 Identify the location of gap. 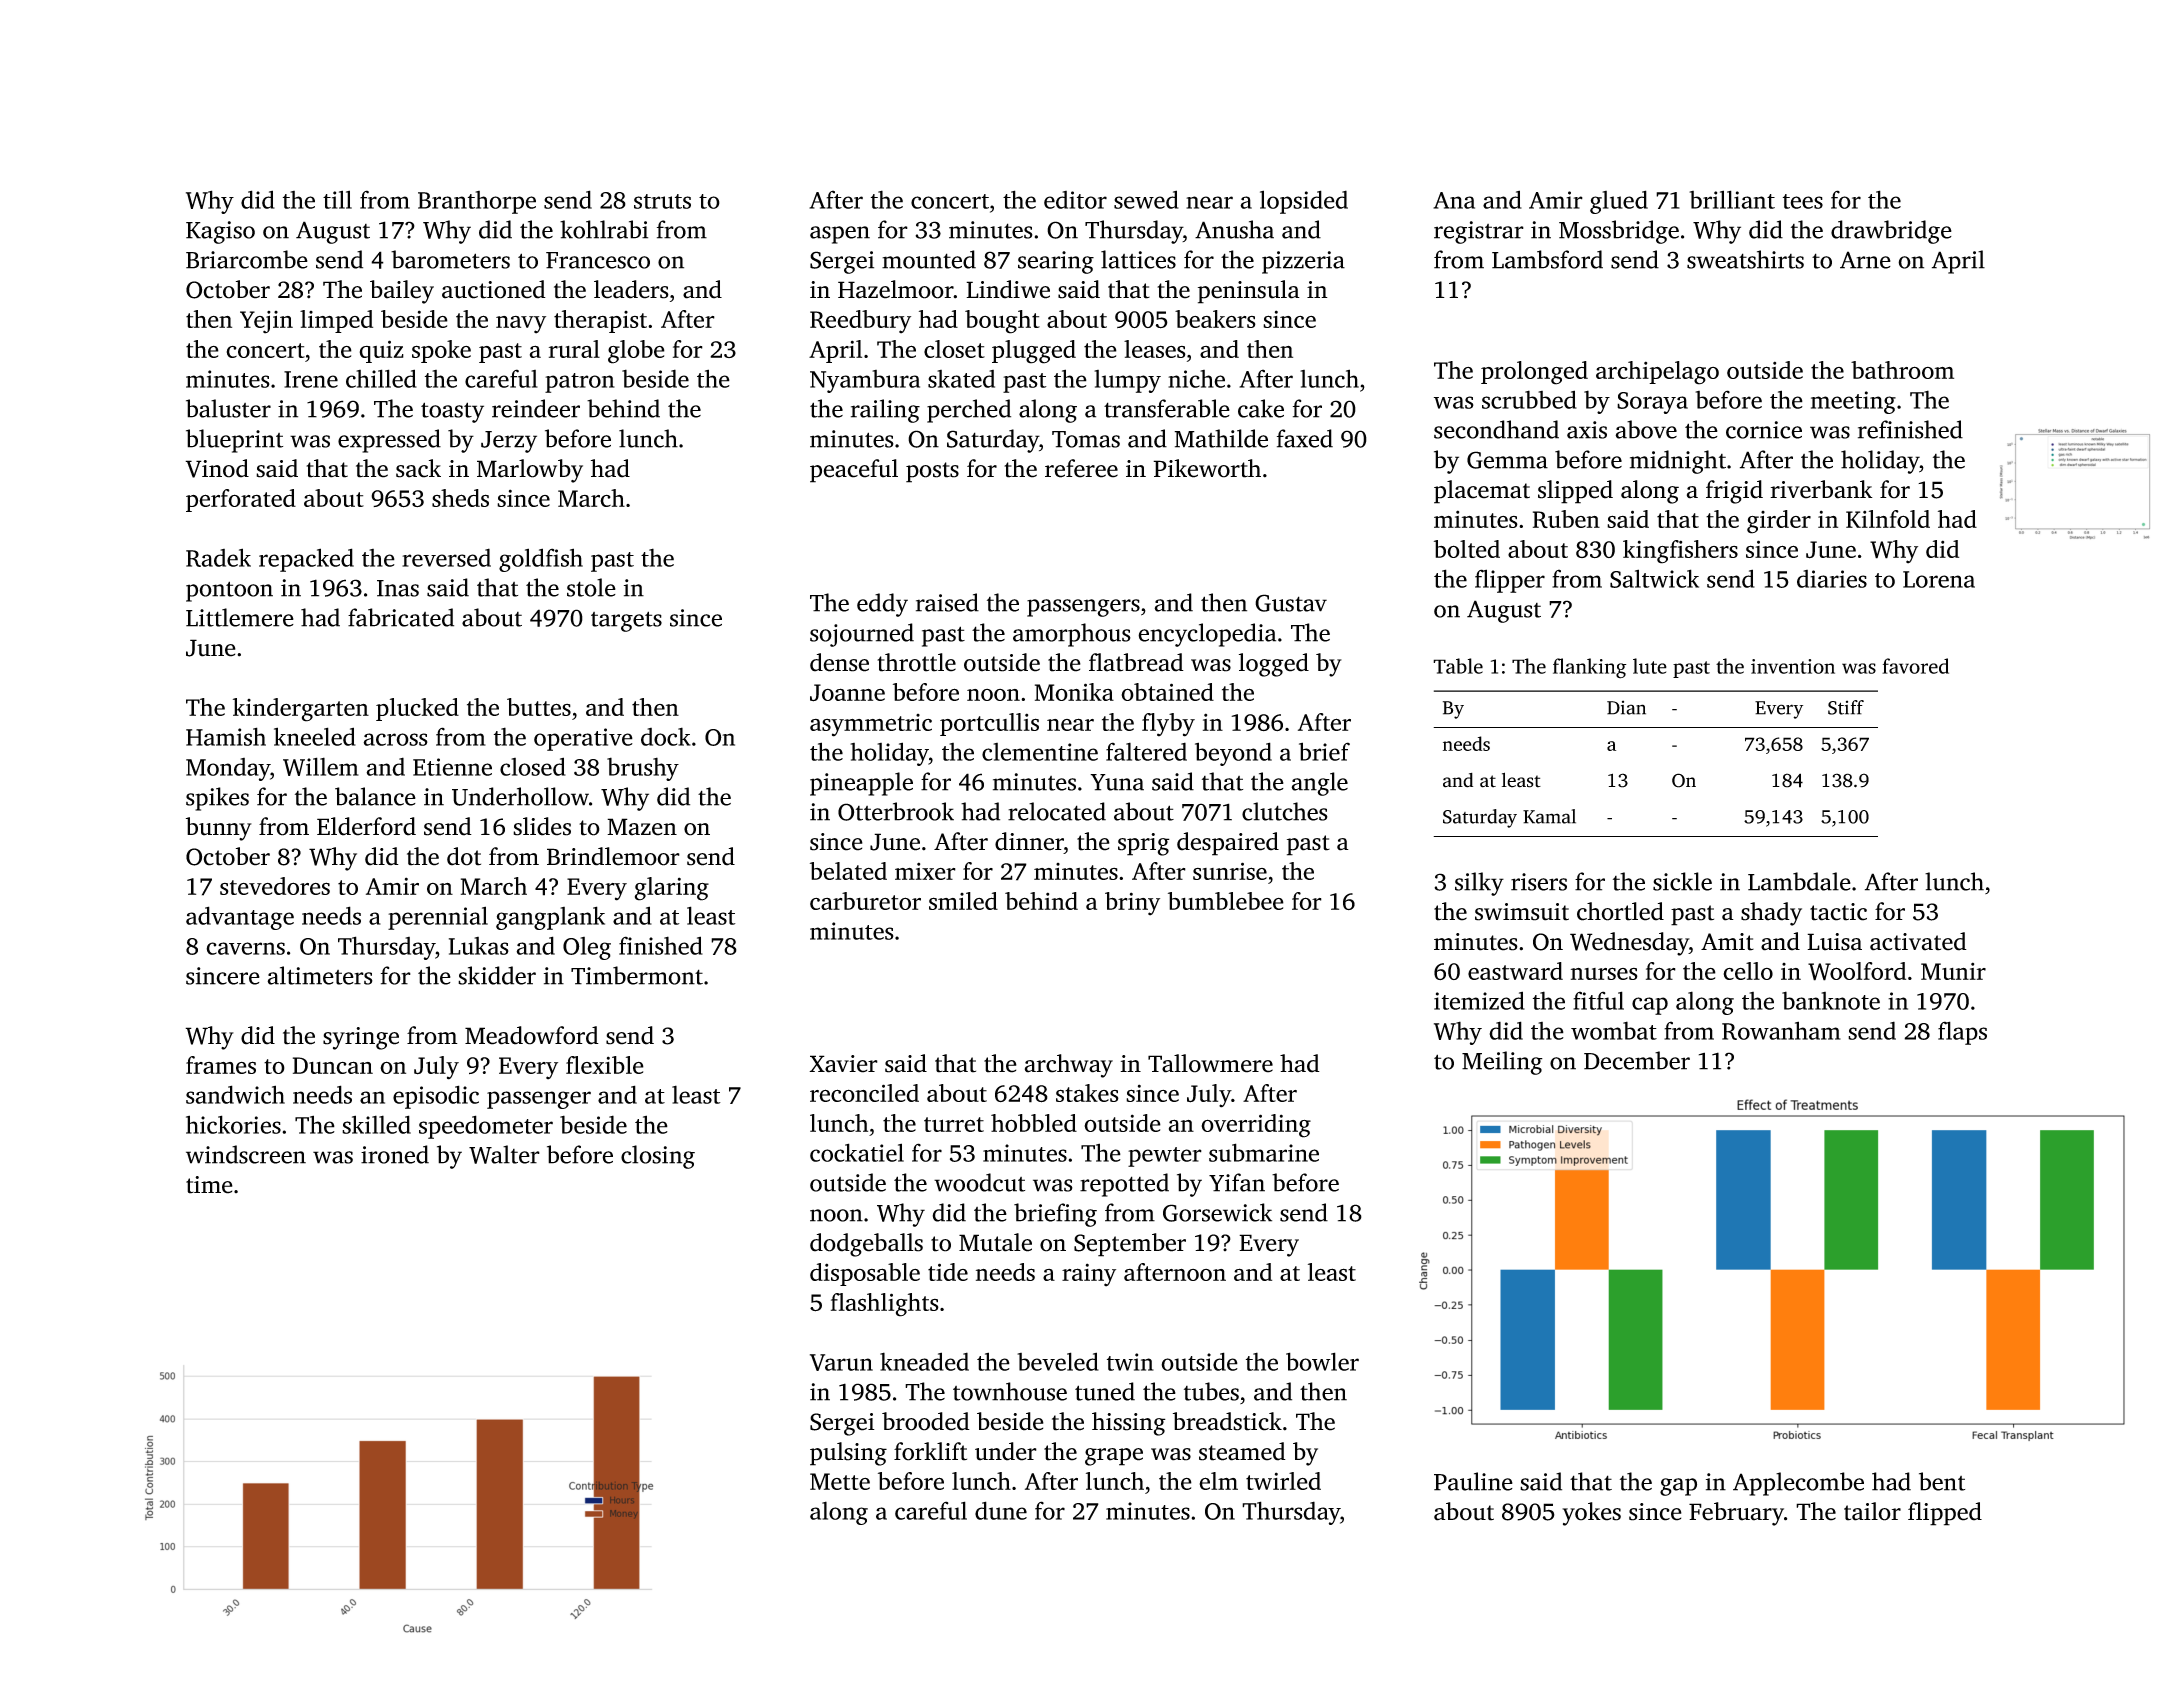
(1678, 1487).
